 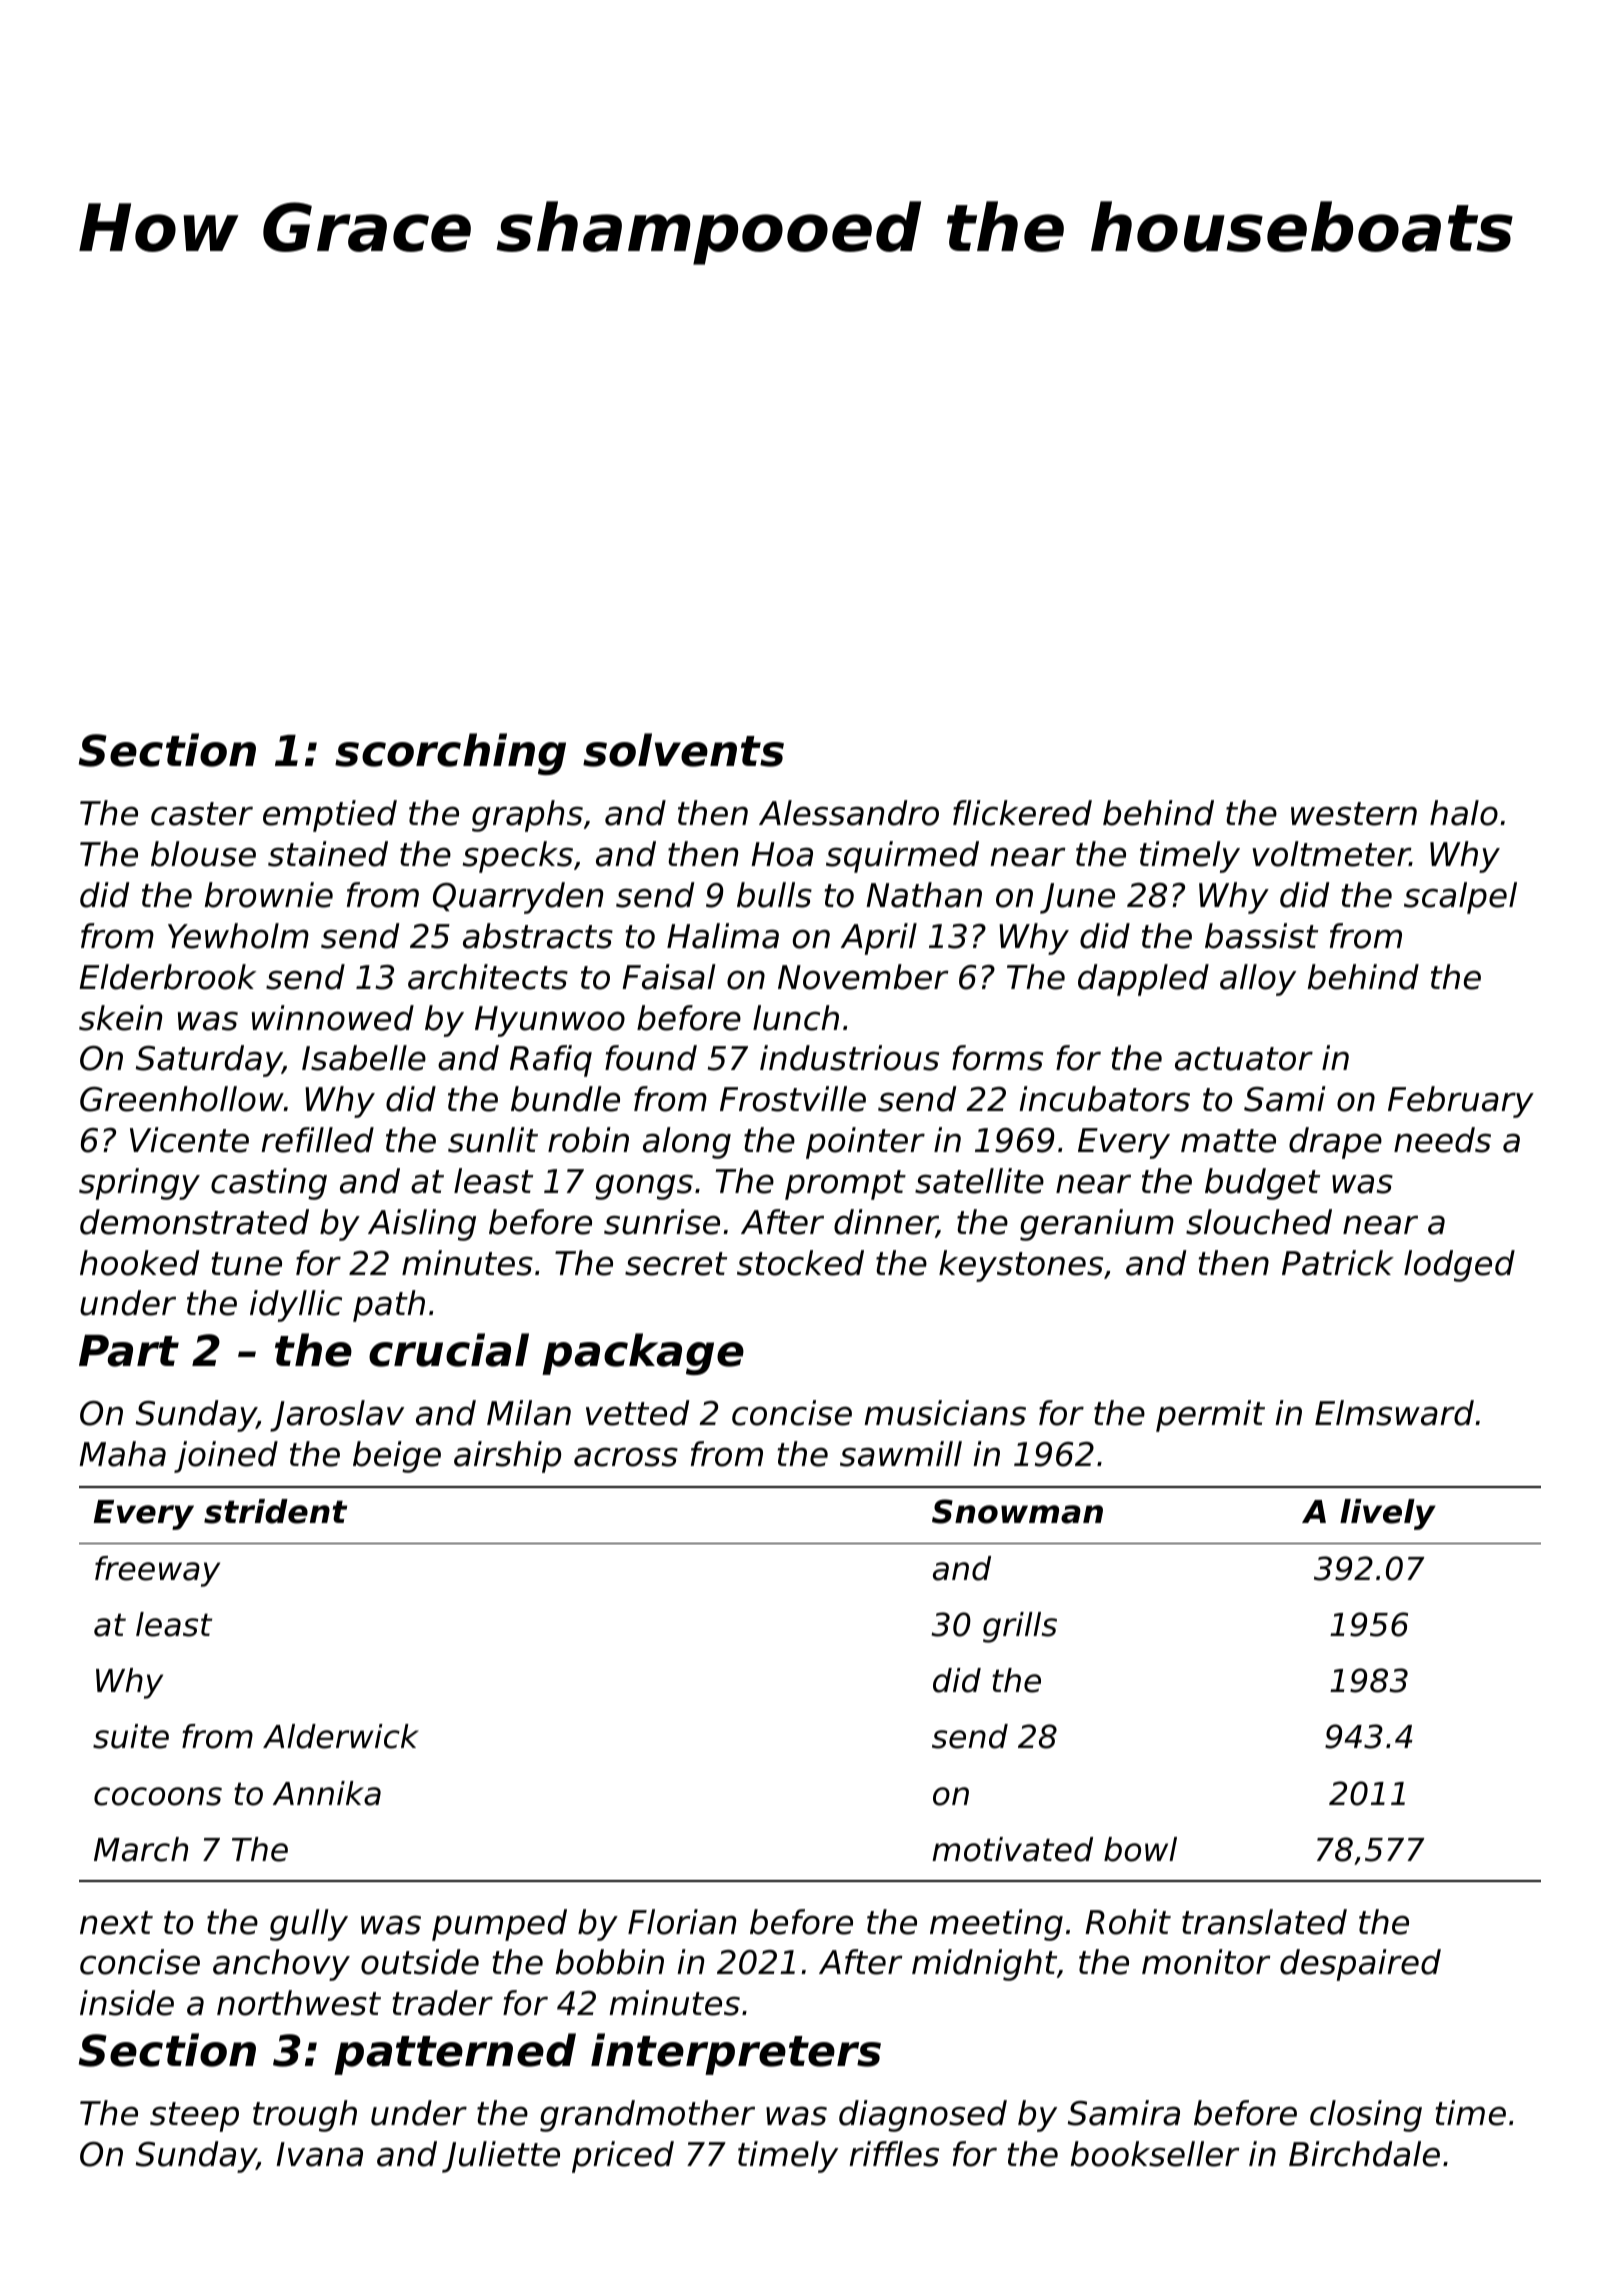 What do you see at coordinates (1354, 814) in the page?
I see `western` at bounding box center [1354, 814].
